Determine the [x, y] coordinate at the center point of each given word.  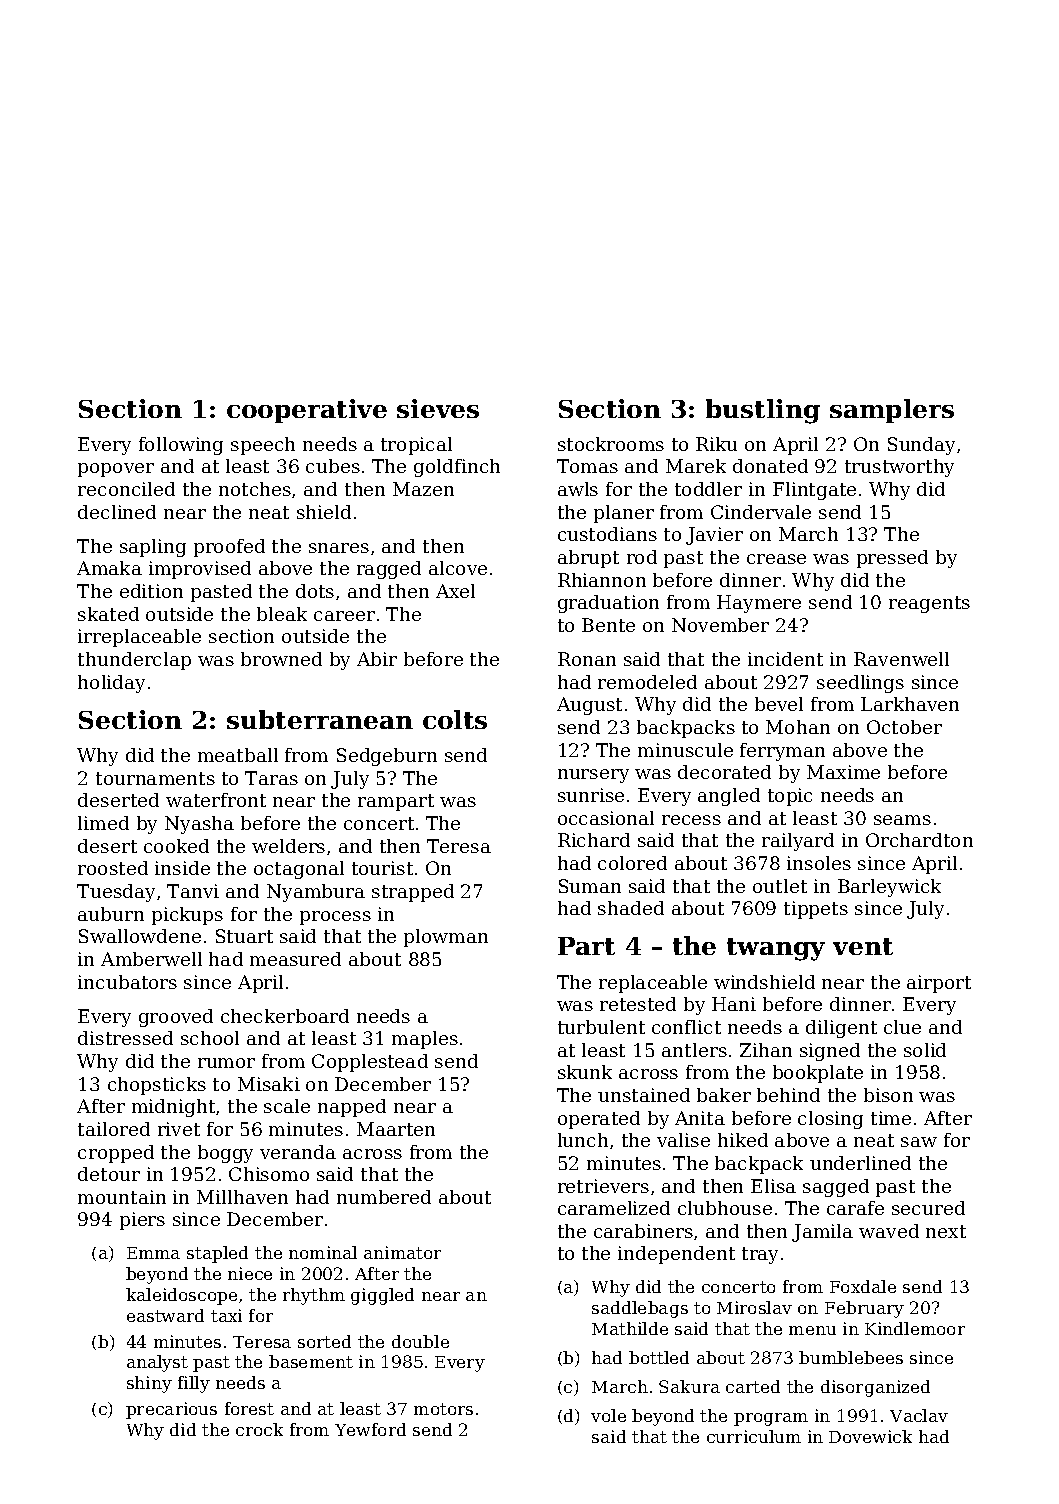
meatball [238, 755]
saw [919, 1142]
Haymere [759, 604]
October [904, 727]
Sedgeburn [387, 757]
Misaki [269, 1084]
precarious [171, 1410]
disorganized [875, 1388]
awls [578, 489]
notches [255, 489]
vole [608, 1415]
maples [425, 1040]
